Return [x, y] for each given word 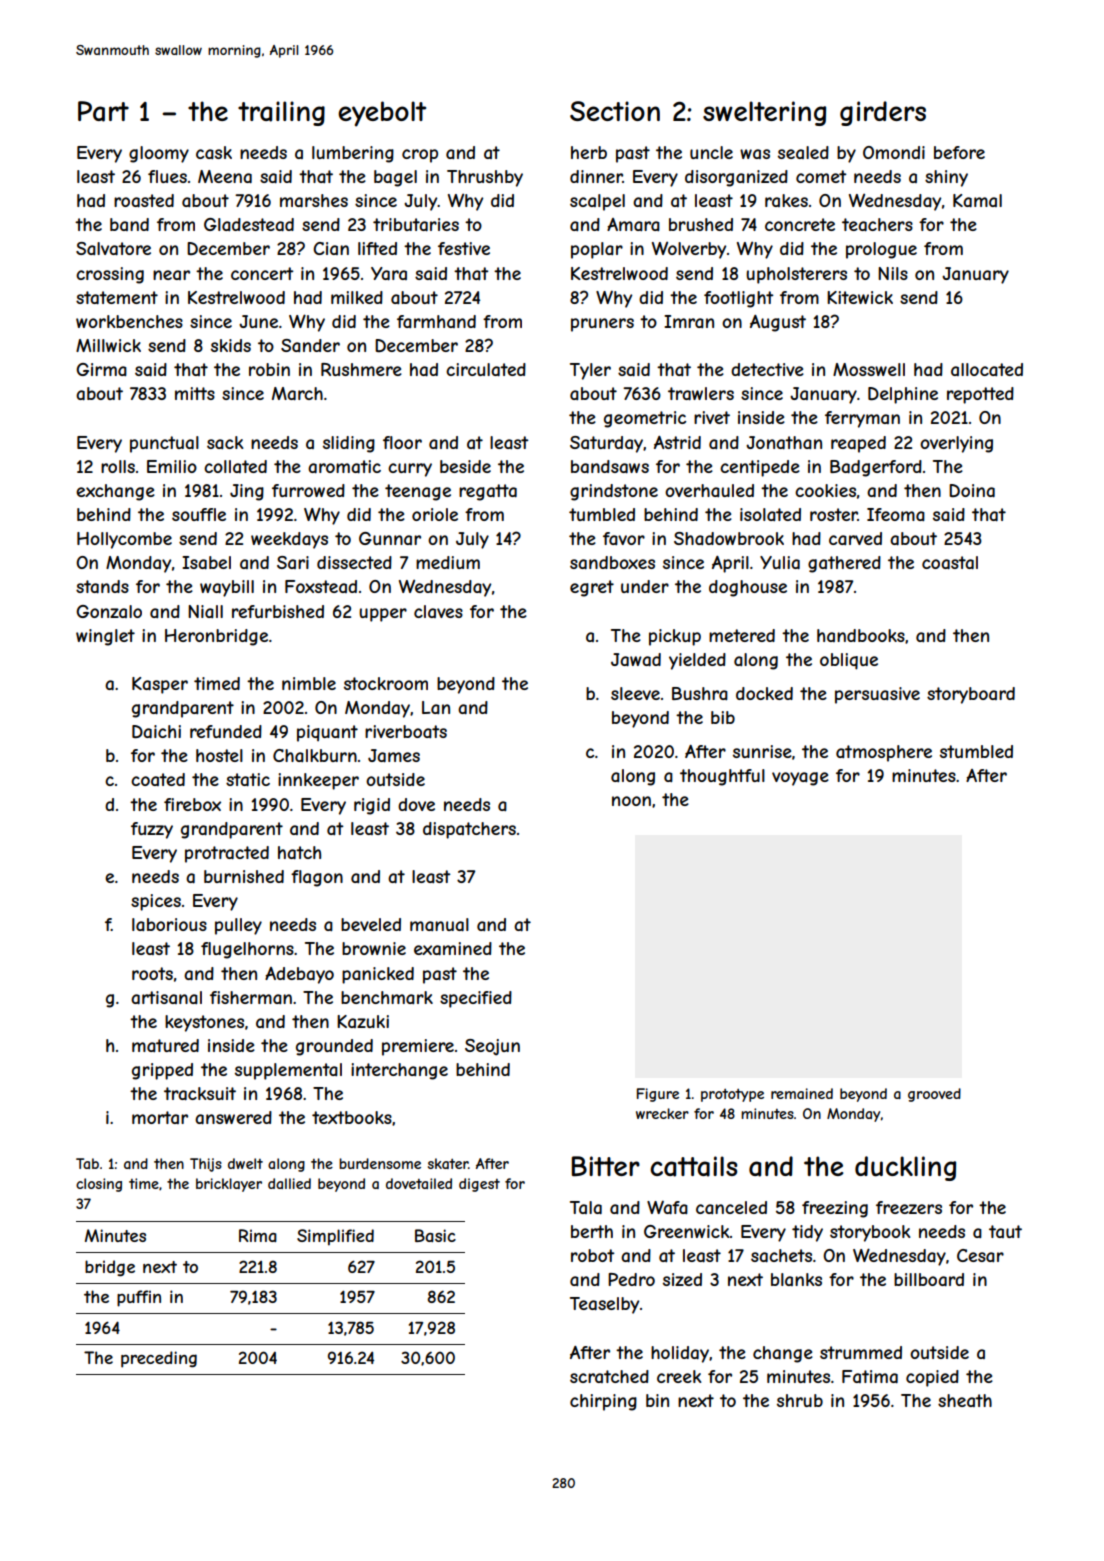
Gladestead [249, 224]
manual [439, 924]
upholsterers [796, 275]
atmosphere [884, 753]
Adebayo [299, 975]
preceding [159, 1359]
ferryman [862, 419]
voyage [800, 779]
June [258, 321]
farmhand [436, 321]
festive [464, 248]
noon [631, 801]
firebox [192, 804]
